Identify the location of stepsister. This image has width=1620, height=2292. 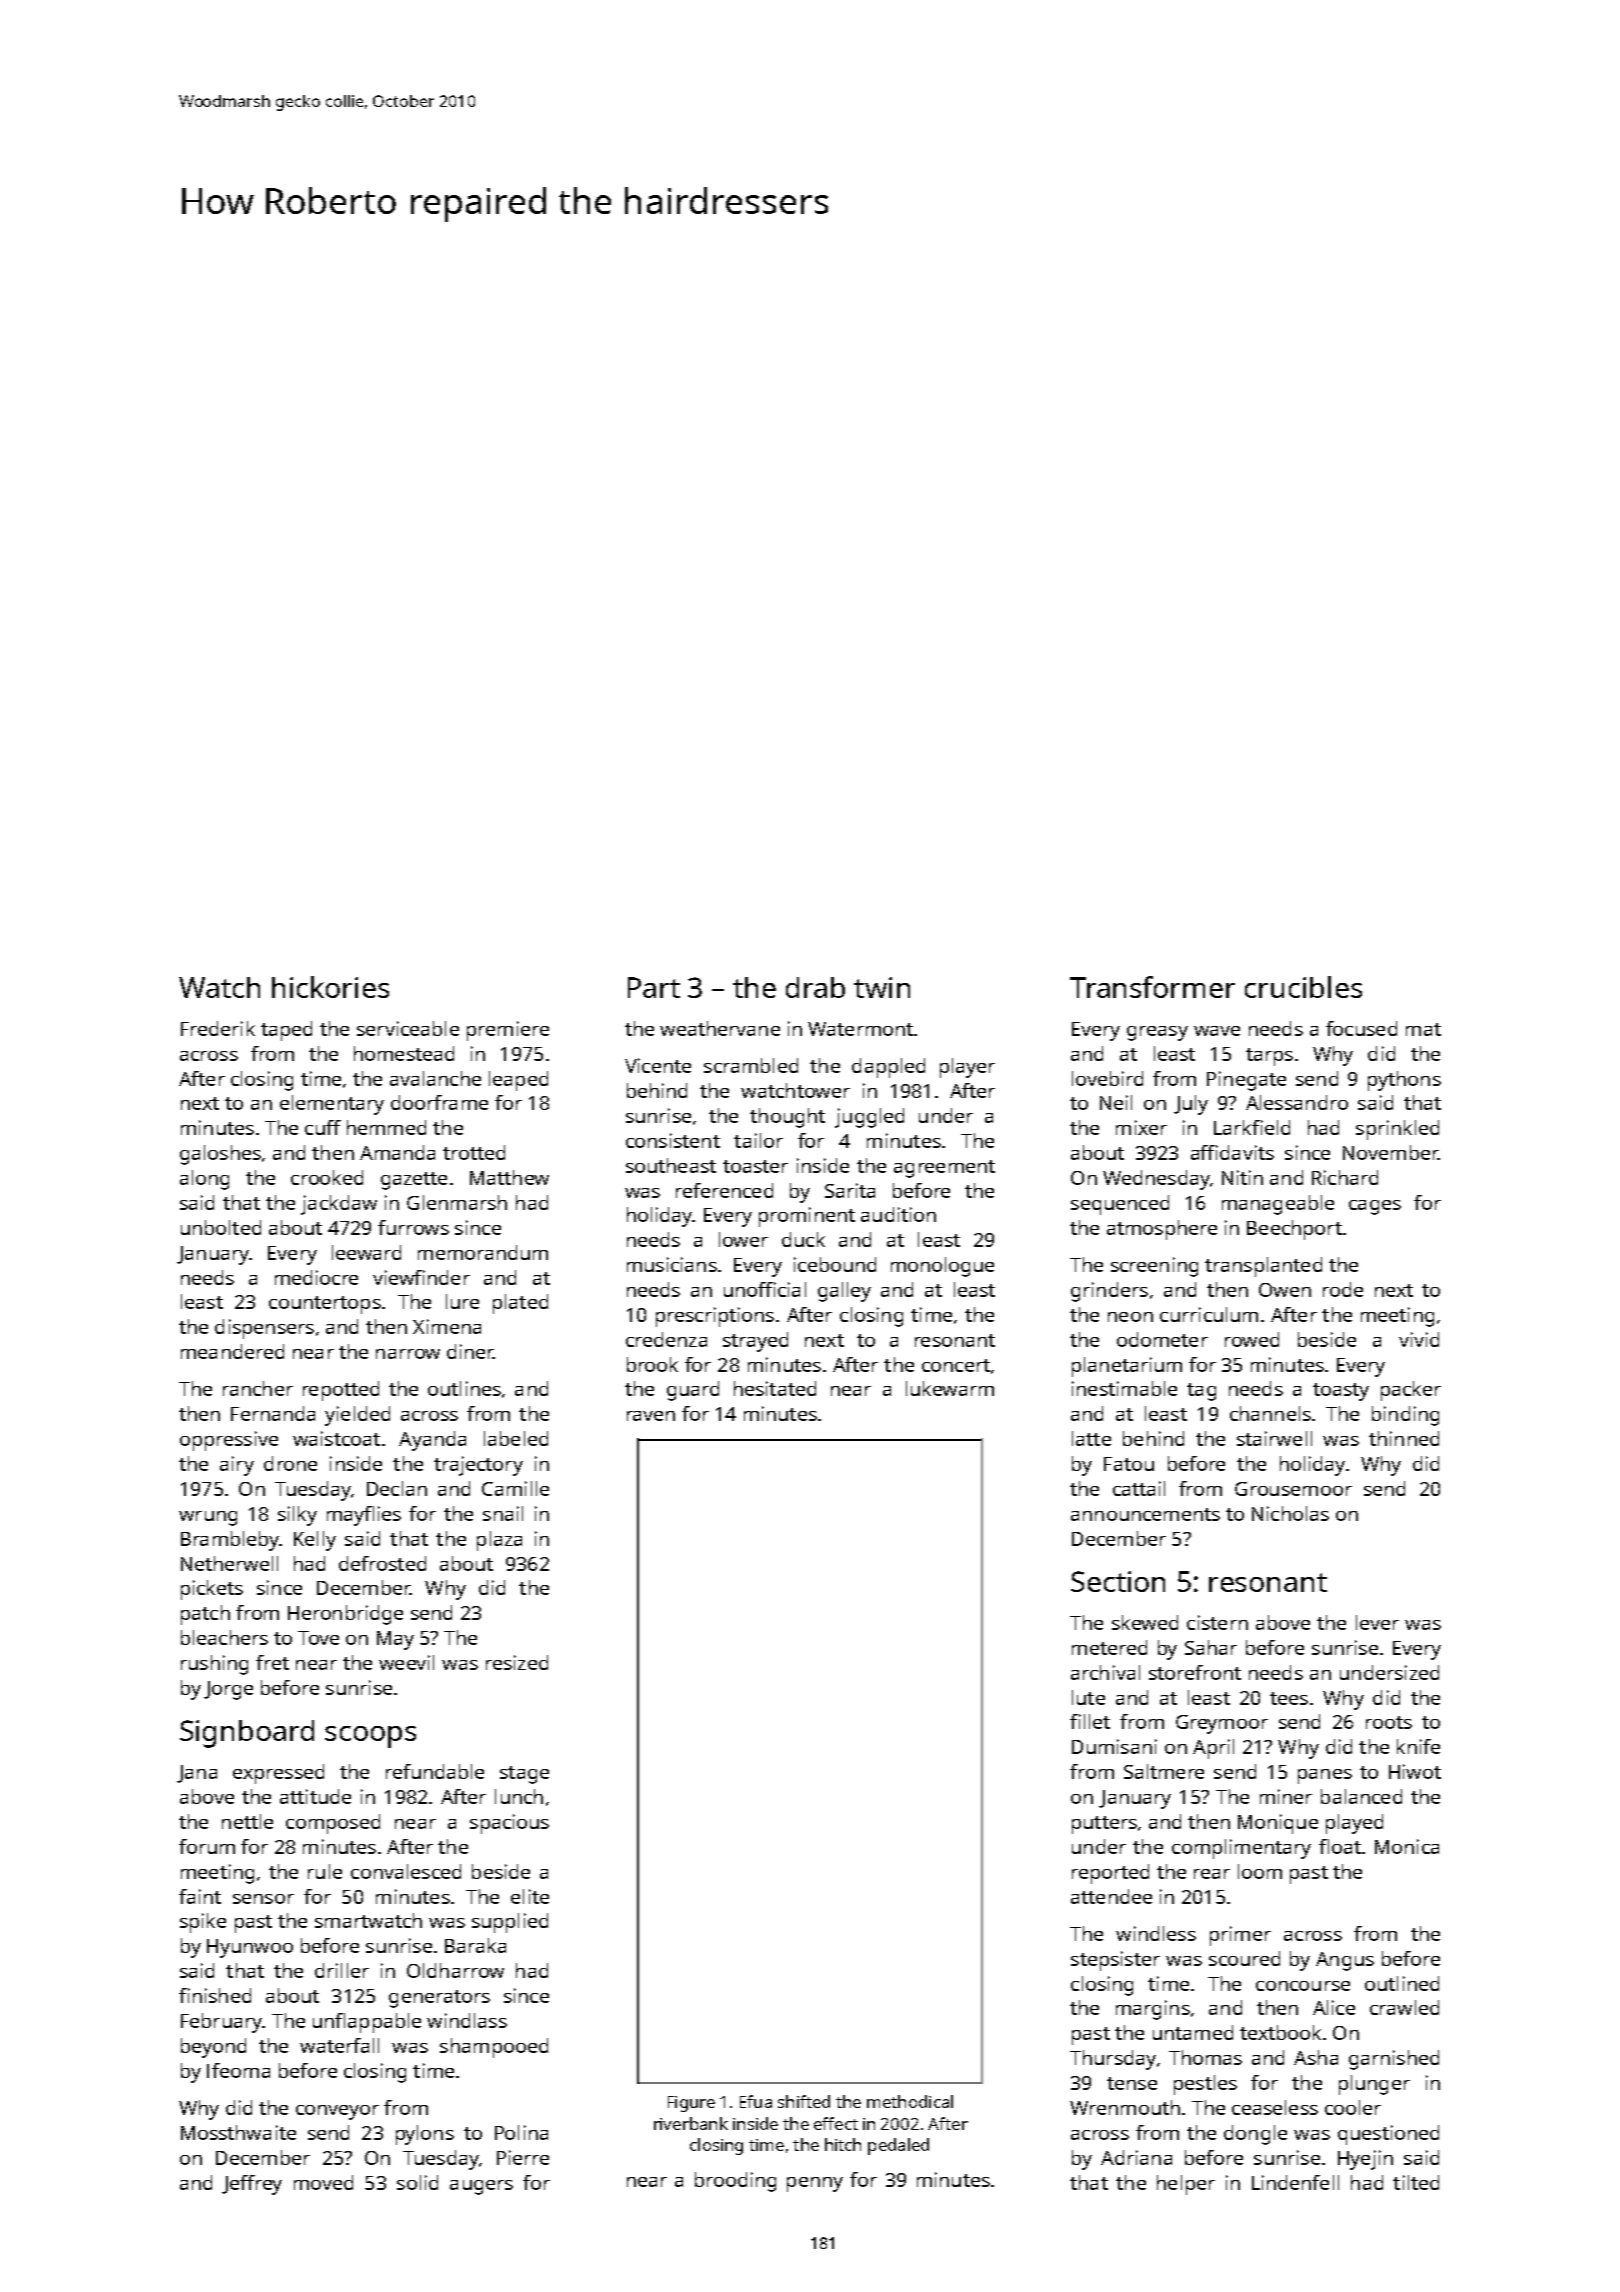
(1115, 1961).
